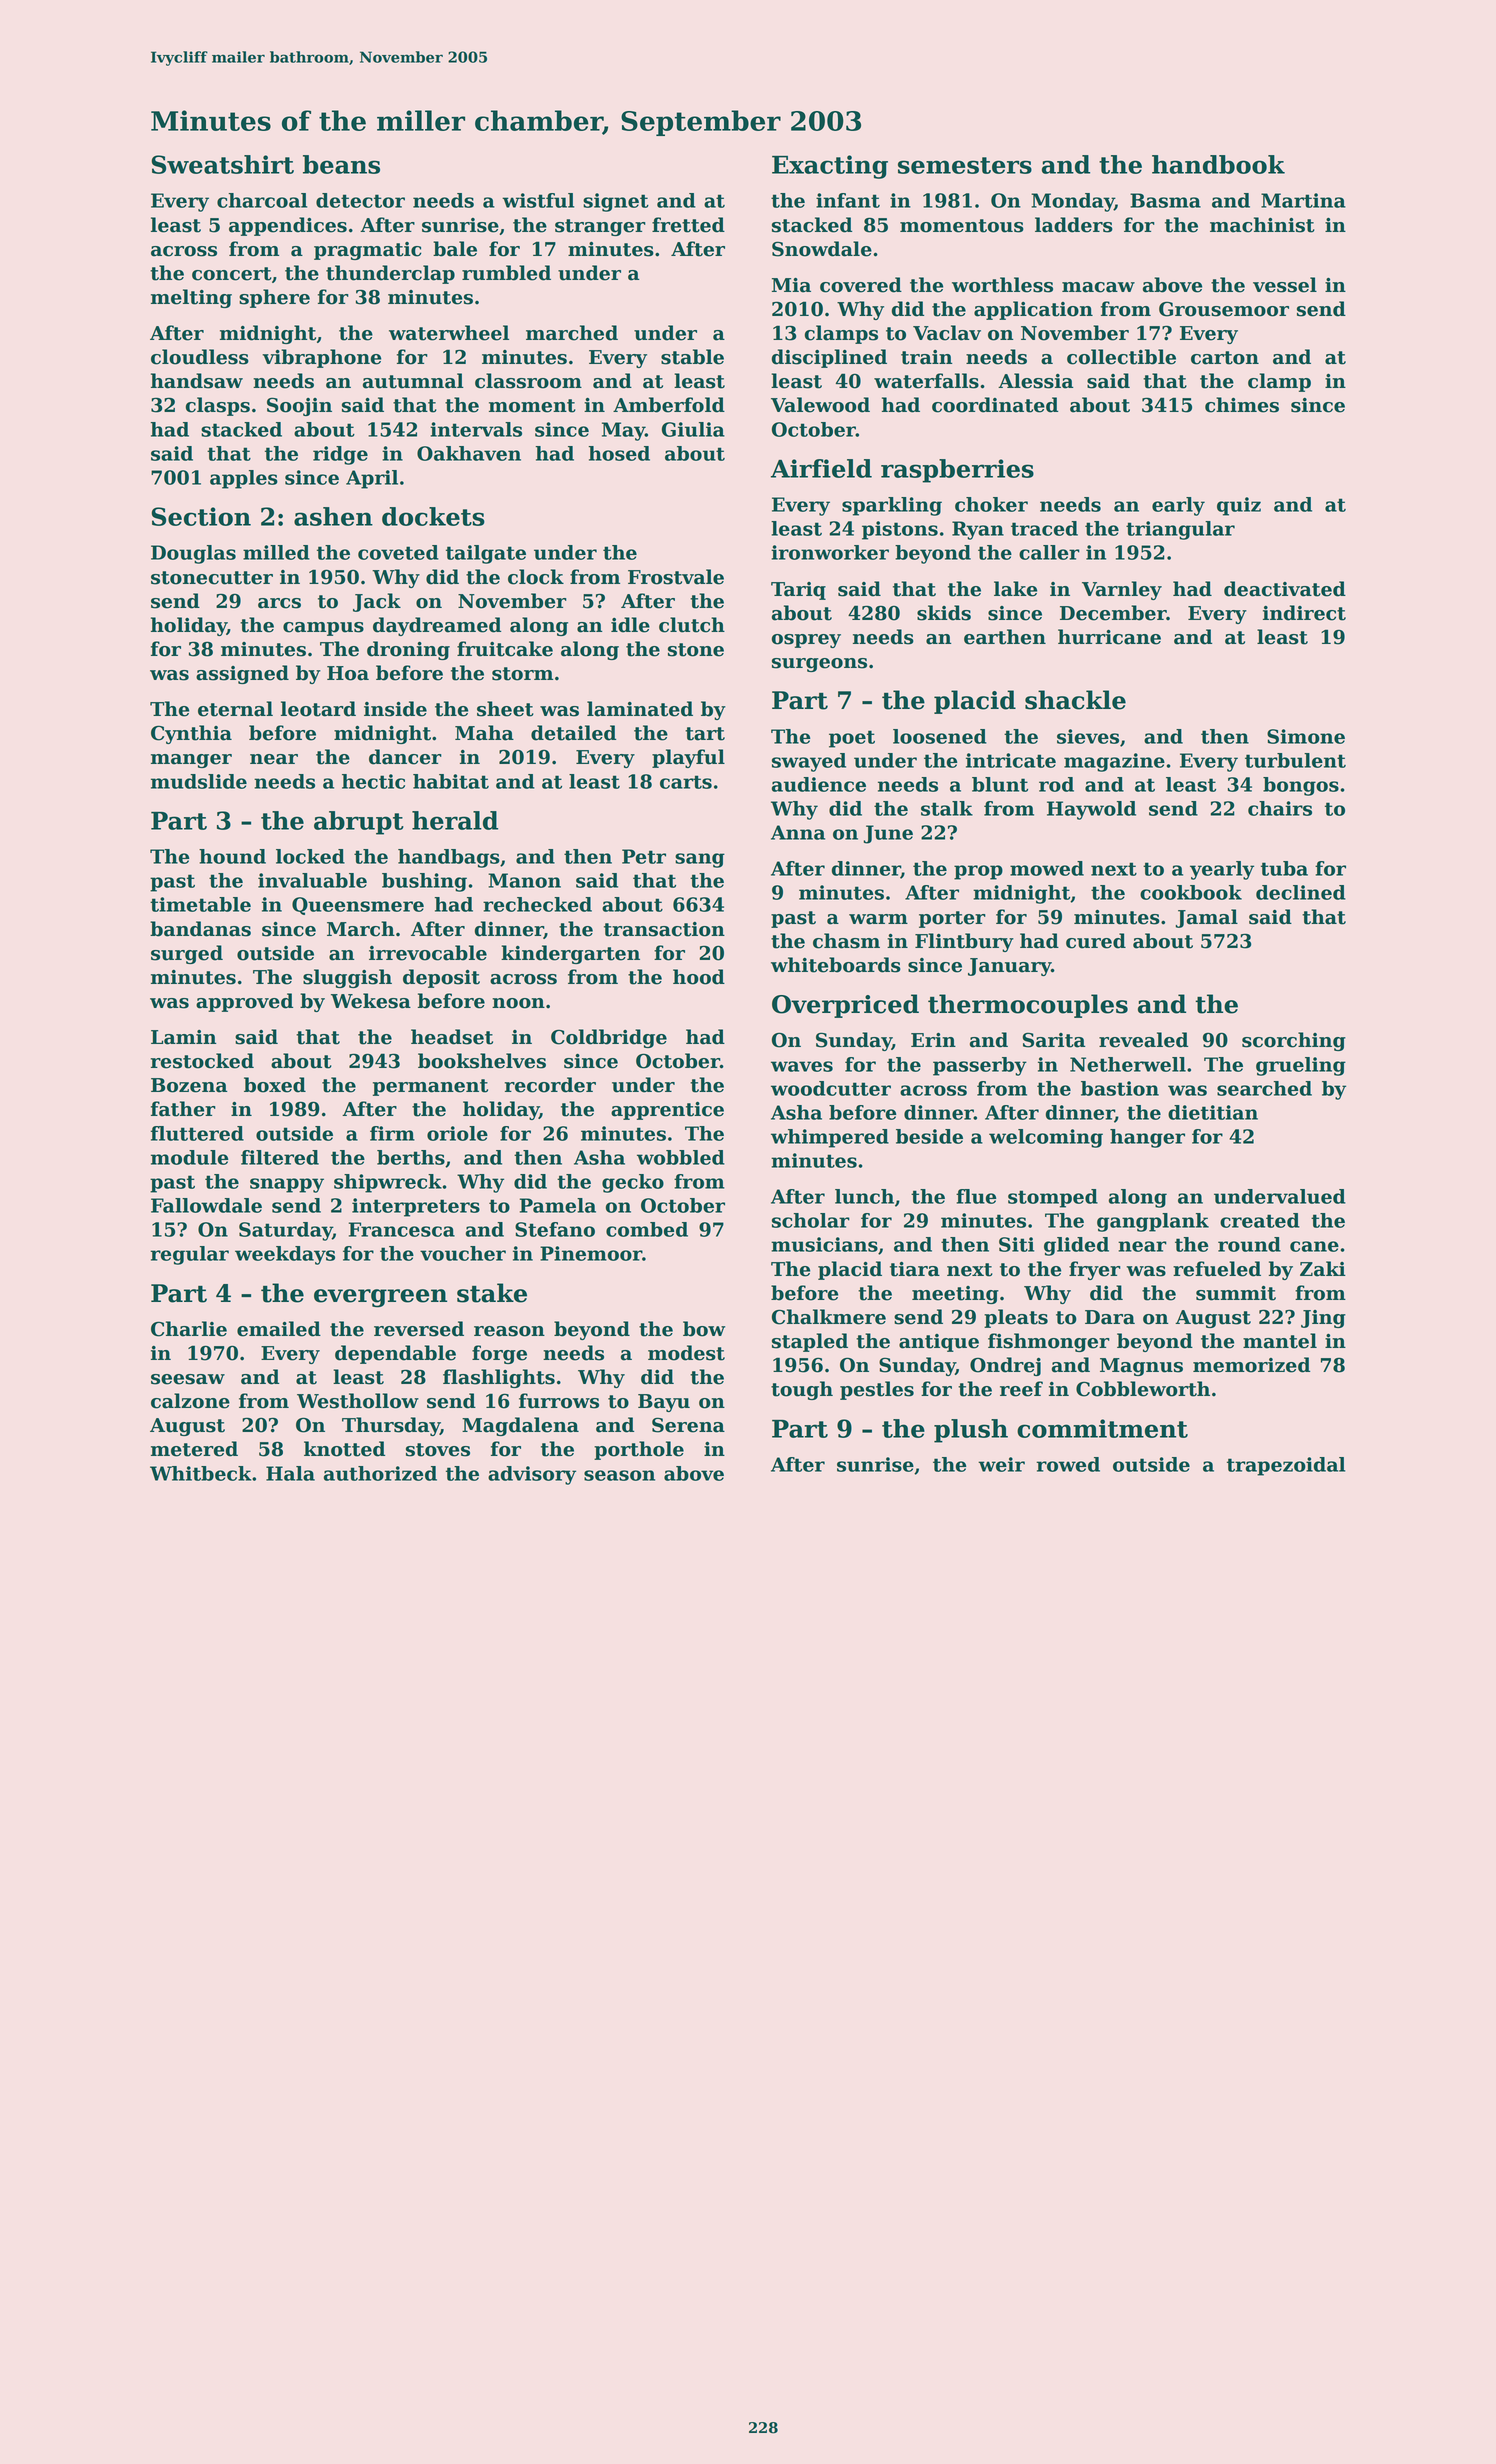 The height and width of the image is (2464, 1496). I want to click on Simone, so click(1306, 736).
